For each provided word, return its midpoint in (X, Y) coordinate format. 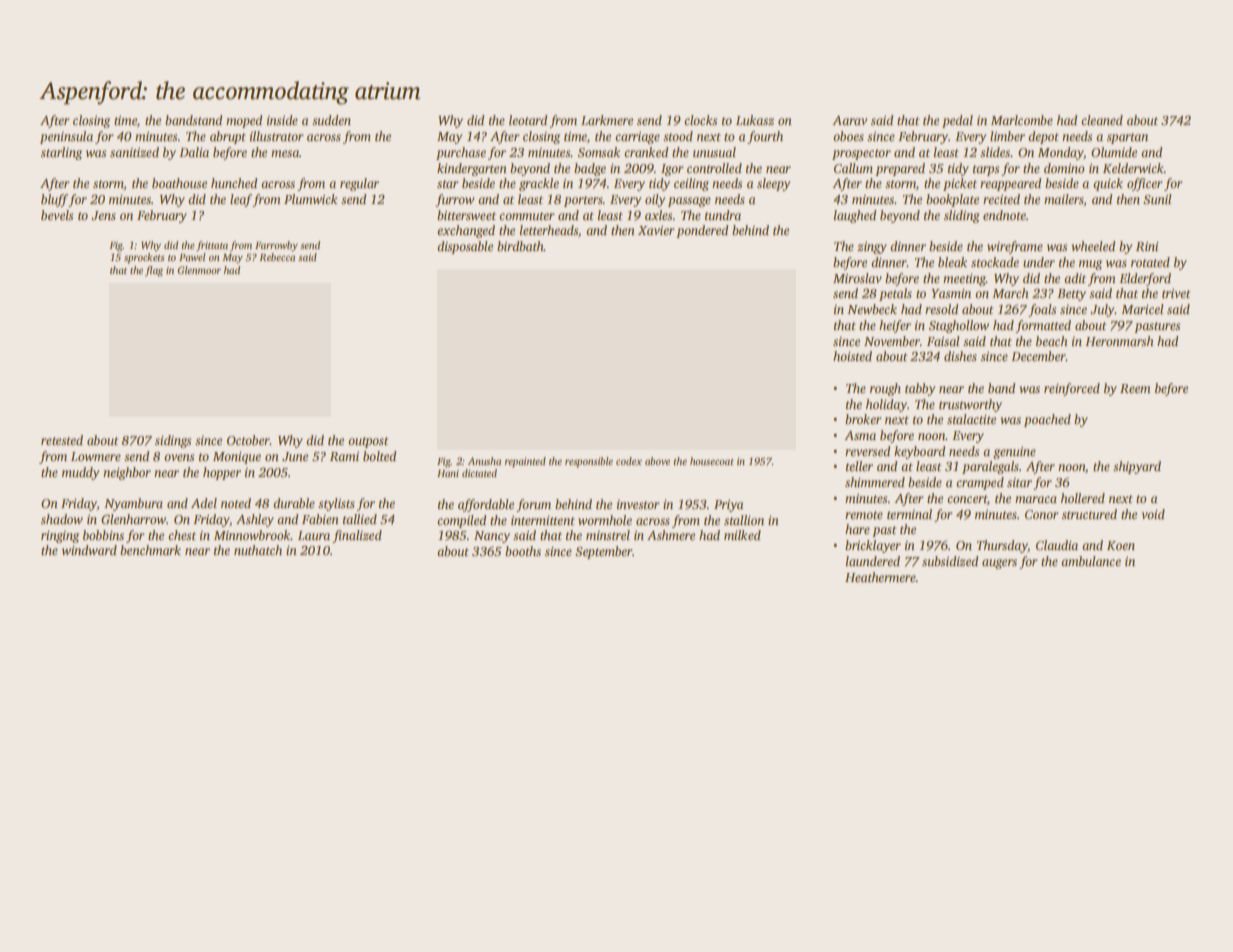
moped (244, 121)
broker (863, 419)
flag (154, 271)
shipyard (1137, 467)
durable (294, 503)
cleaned (1102, 120)
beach (1052, 341)
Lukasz (755, 120)
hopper (222, 473)
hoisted (852, 356)
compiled (461, 521)
